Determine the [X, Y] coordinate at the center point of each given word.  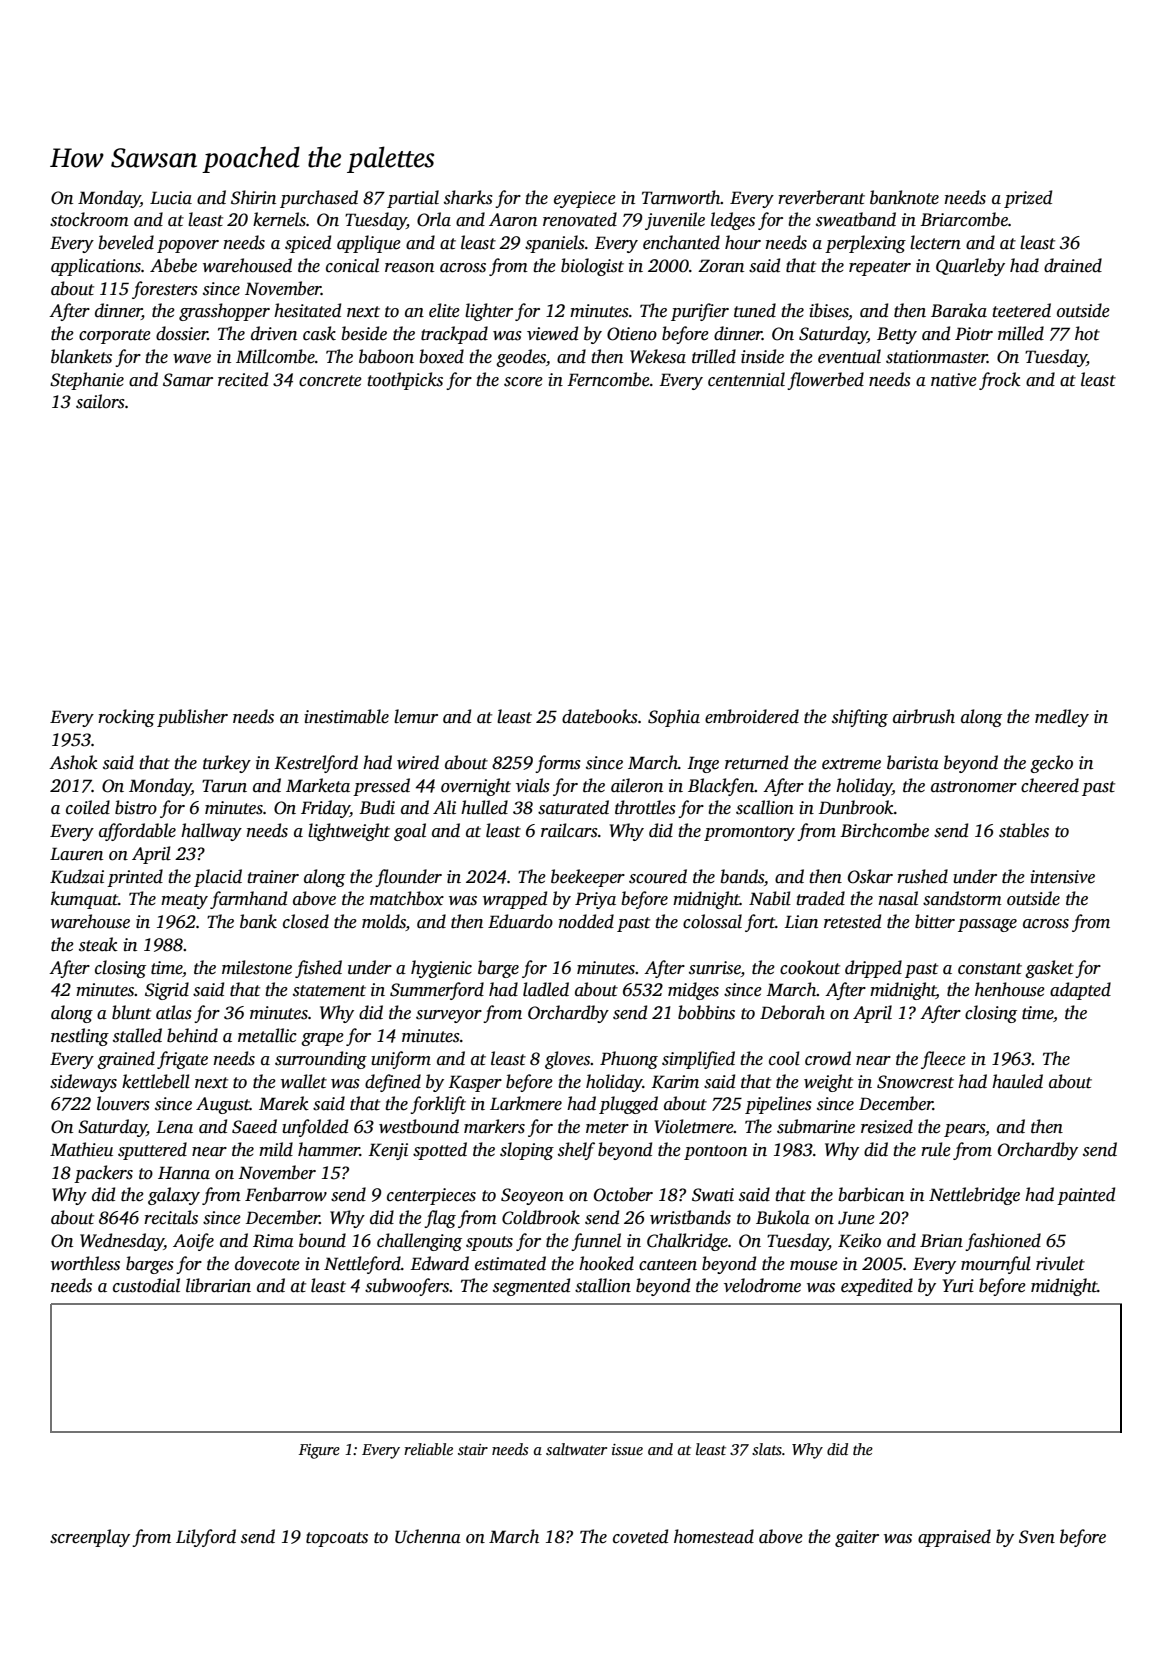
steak [98, 944]
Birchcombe [884, 830]
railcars [569, 830]
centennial [746, 379]
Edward [439, 1263]
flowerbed [825, 381]
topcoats [337, 1539]
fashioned [1003, 1242]
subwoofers [407, 1287]
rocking [126, 718]
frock [1000, 381]
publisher [192, 718]
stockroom [89, 219]
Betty [897, 335]
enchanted [681, 242]
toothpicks [405, 381]
